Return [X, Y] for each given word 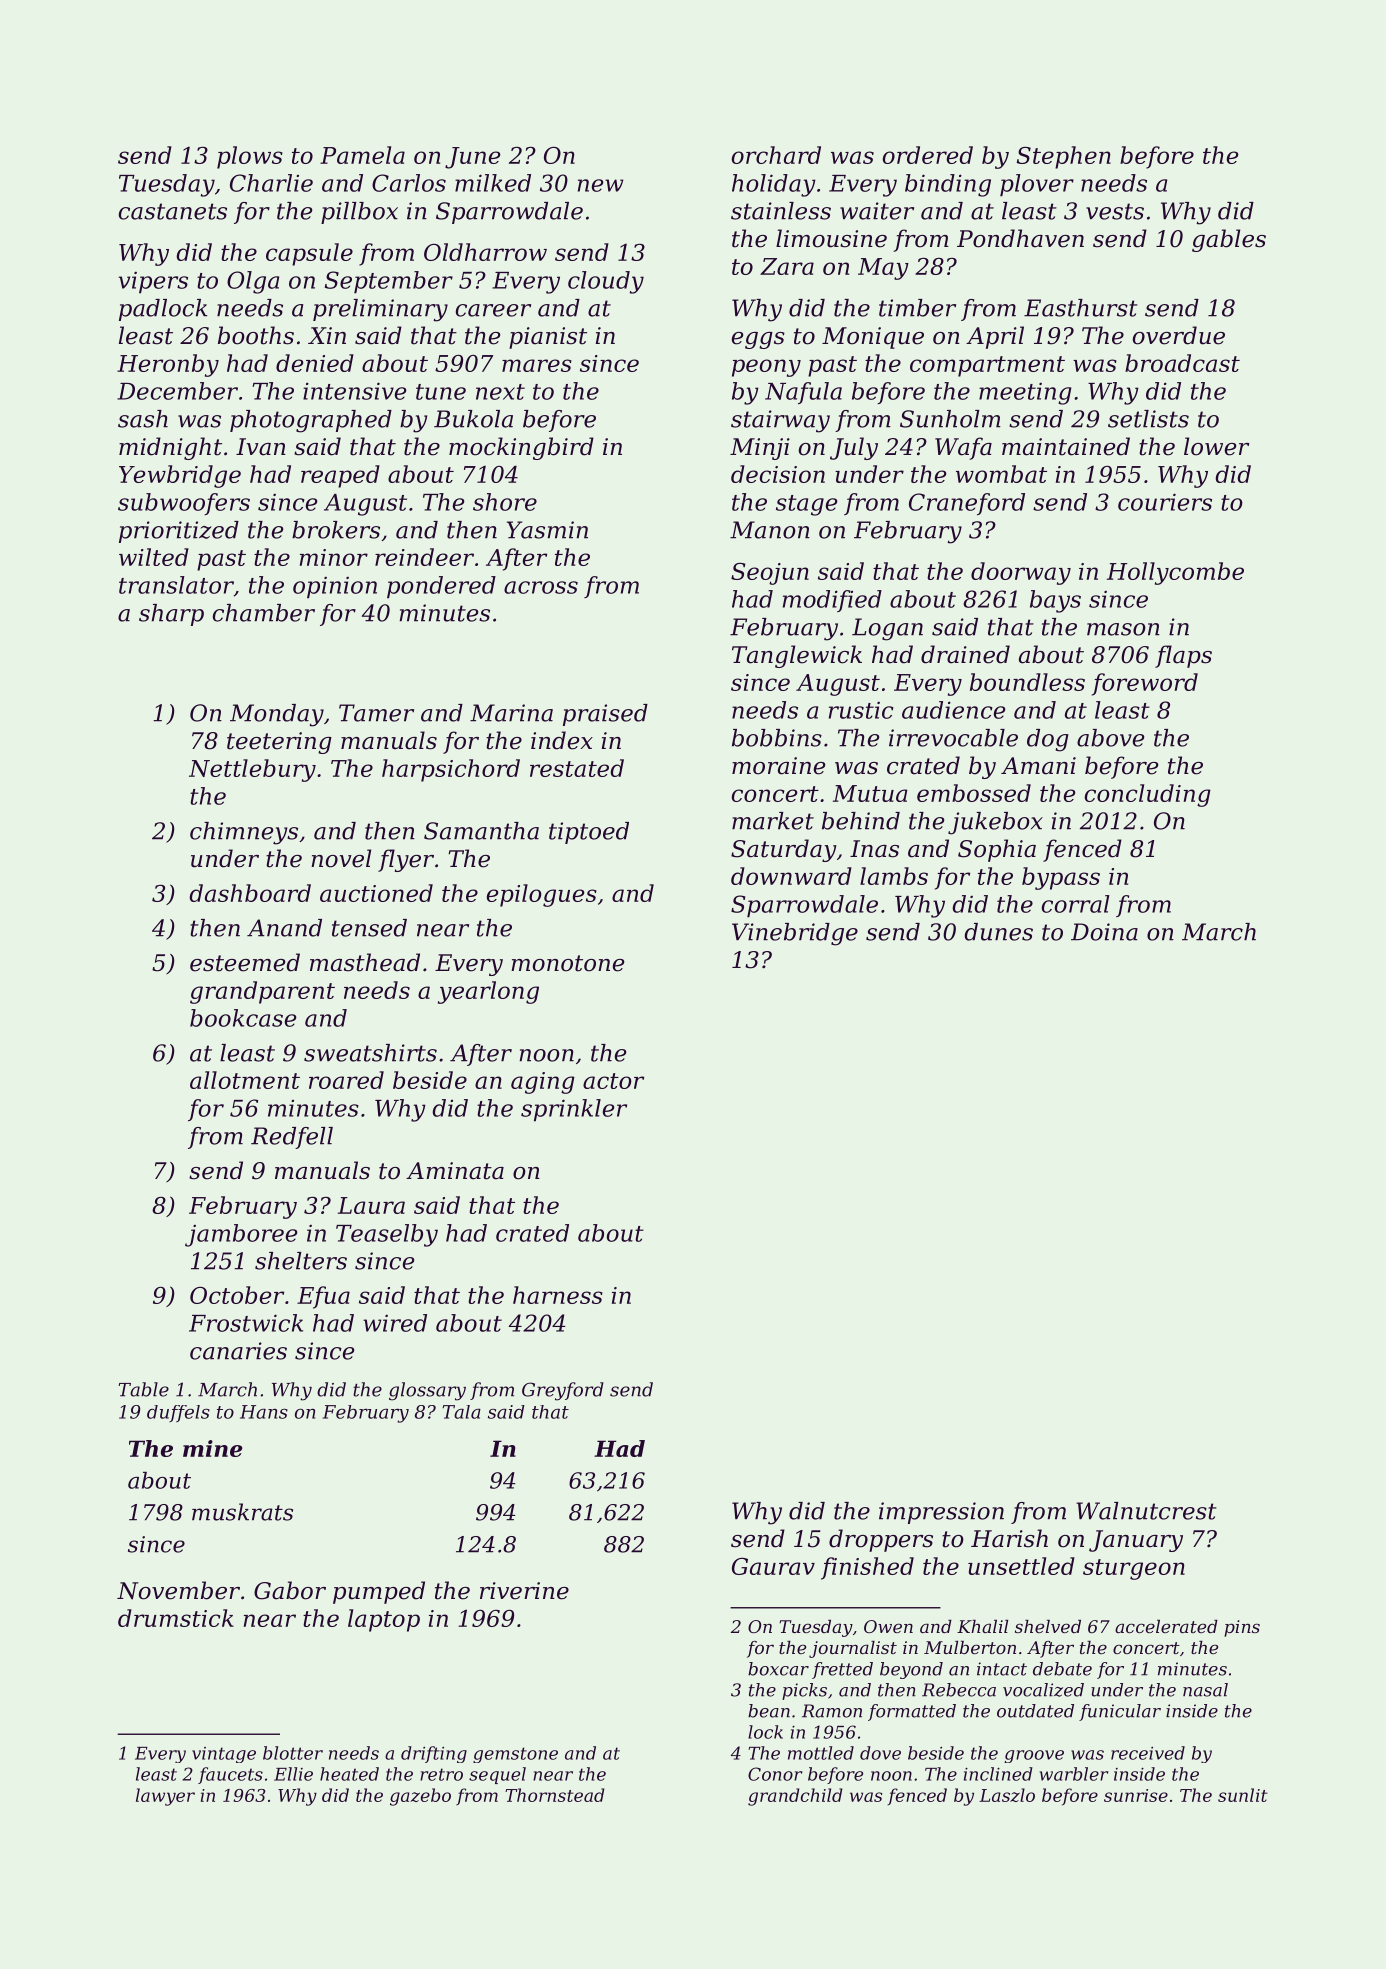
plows [250, 157]
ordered [927, 155]
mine [212, 1448]
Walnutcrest [1146, 1511]
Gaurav [773, 1566]
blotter [293, 1753]
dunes [999, 932]
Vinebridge [795, 934]
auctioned [376, 893]
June [473, 158]
